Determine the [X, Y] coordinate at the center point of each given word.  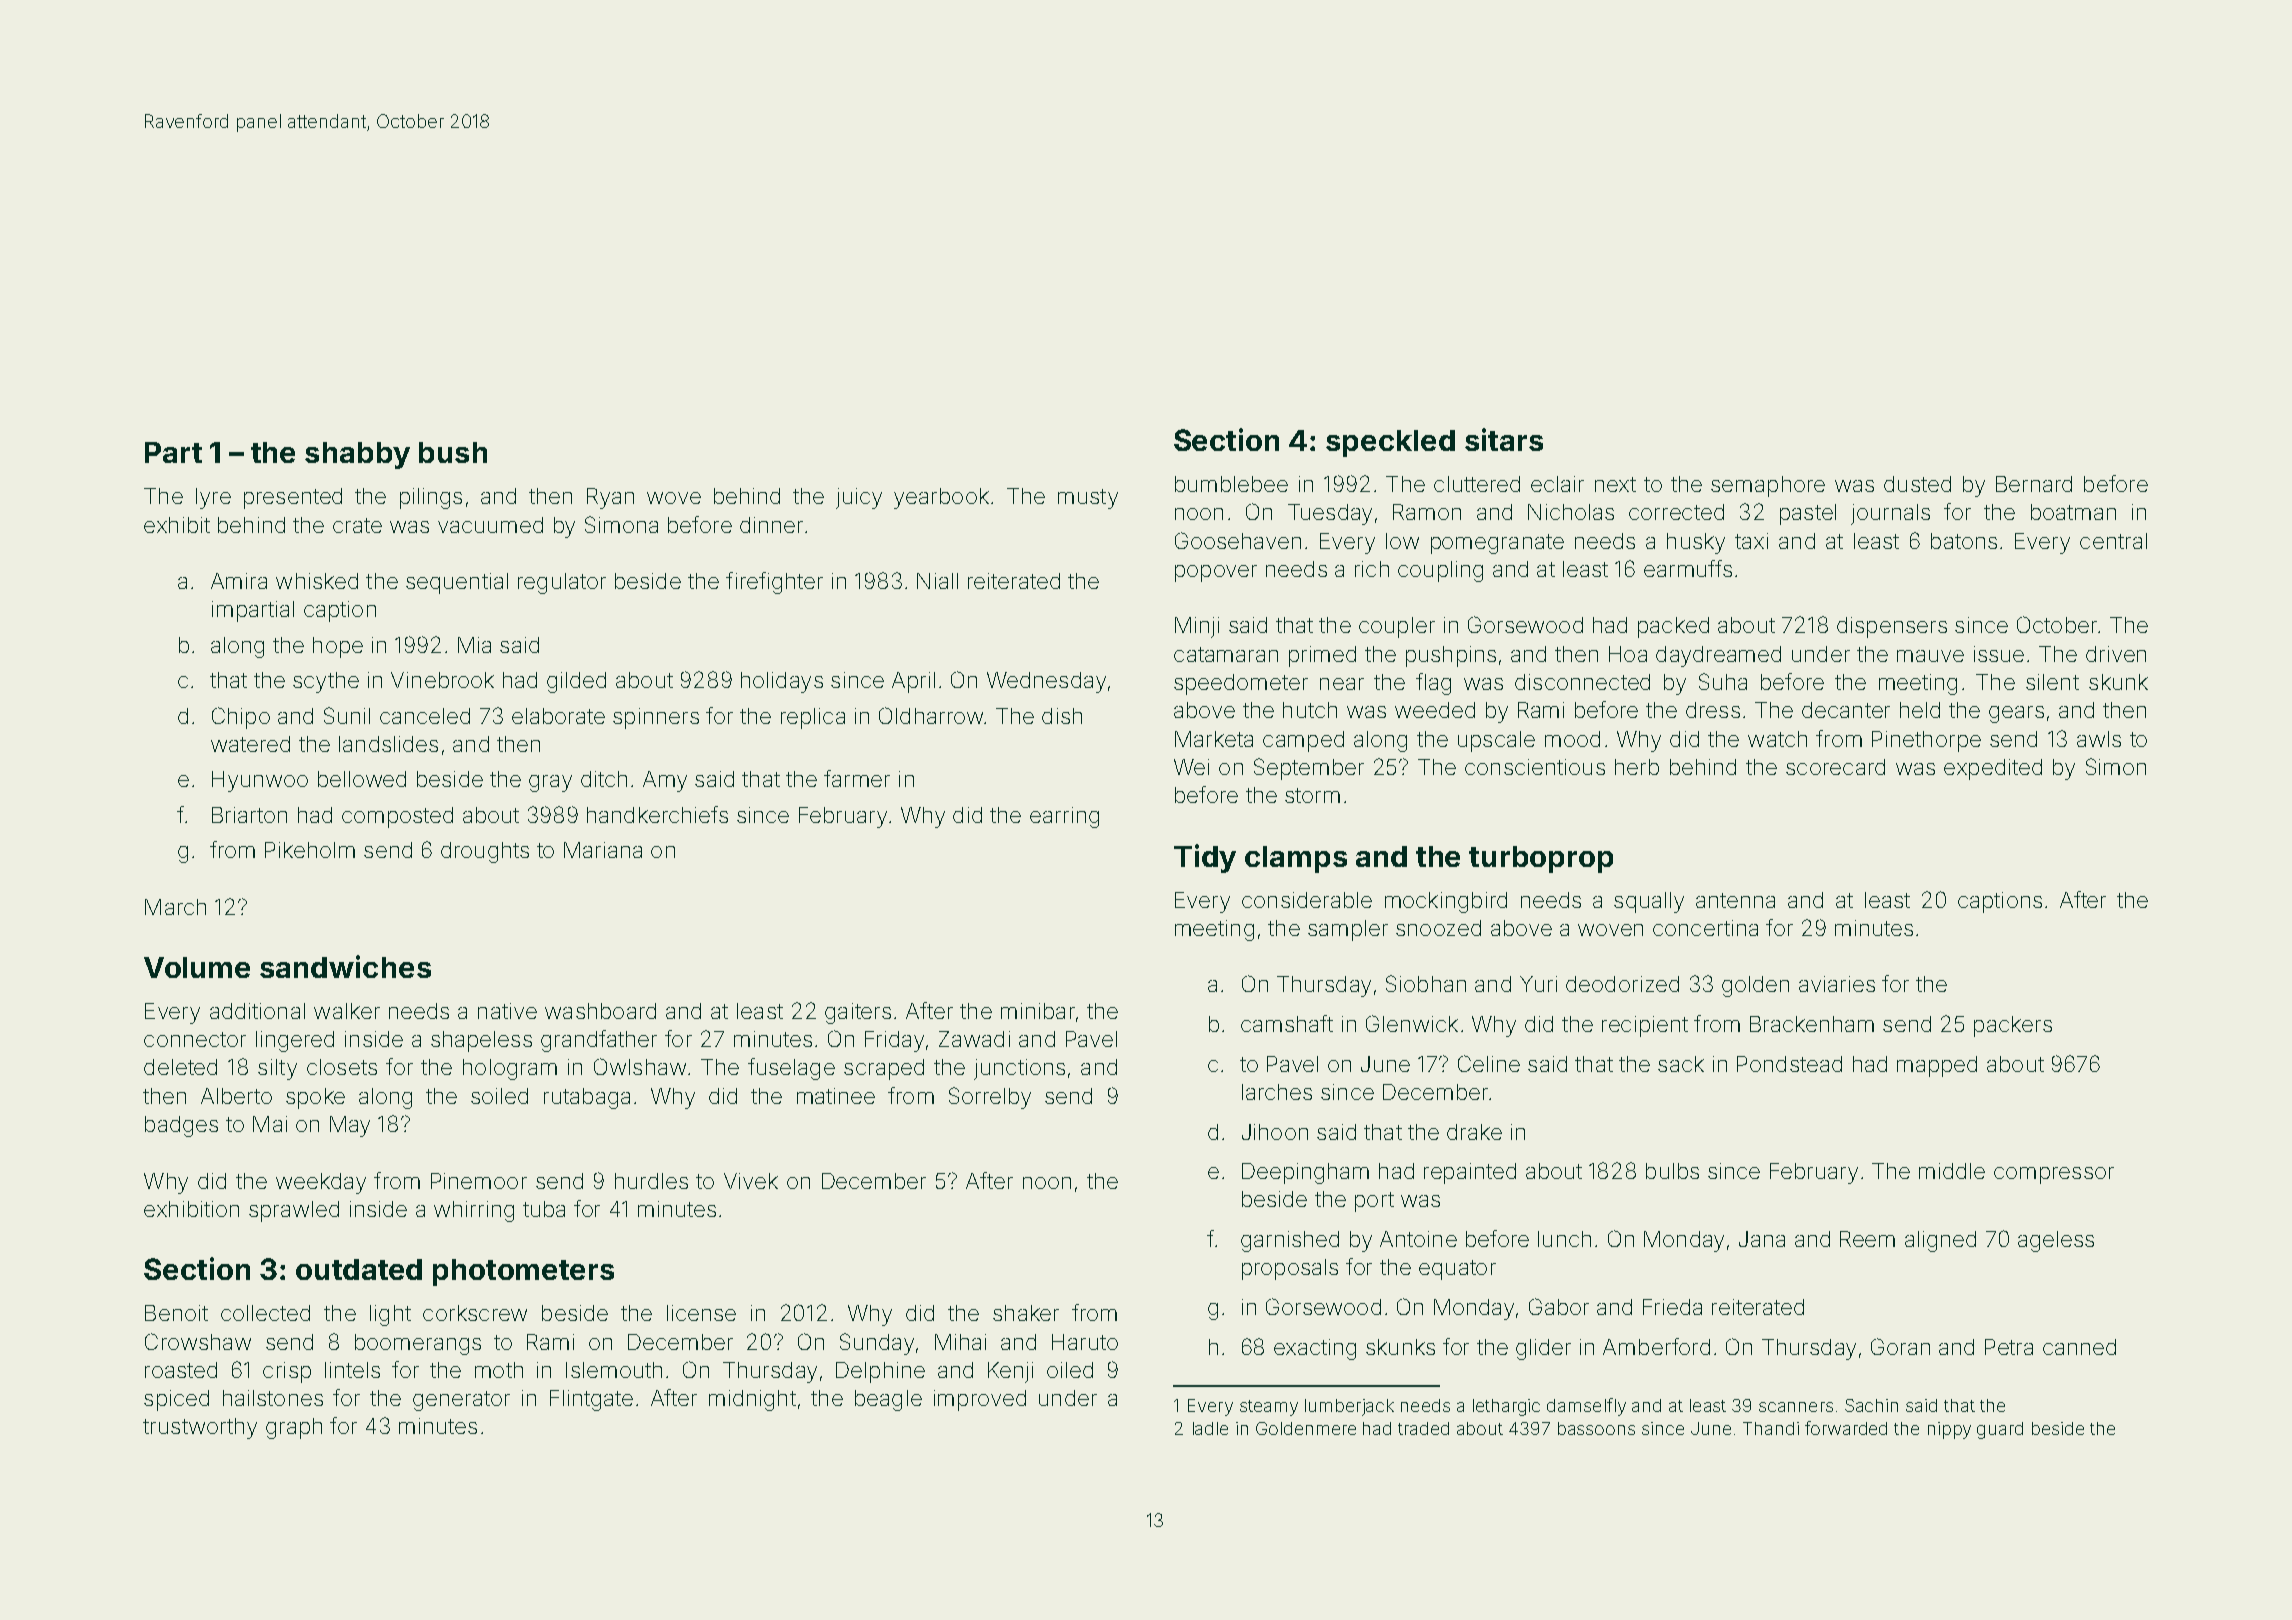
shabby [357, 455]
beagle [888, 1400]
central [2113, 541]
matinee [836, 1096]
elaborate [558, 716]
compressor [2054, 1175]
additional [257, 1011]
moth [499, 1370]
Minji [1197, 627]
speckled [1390, 443]
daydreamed [1718, 656]
